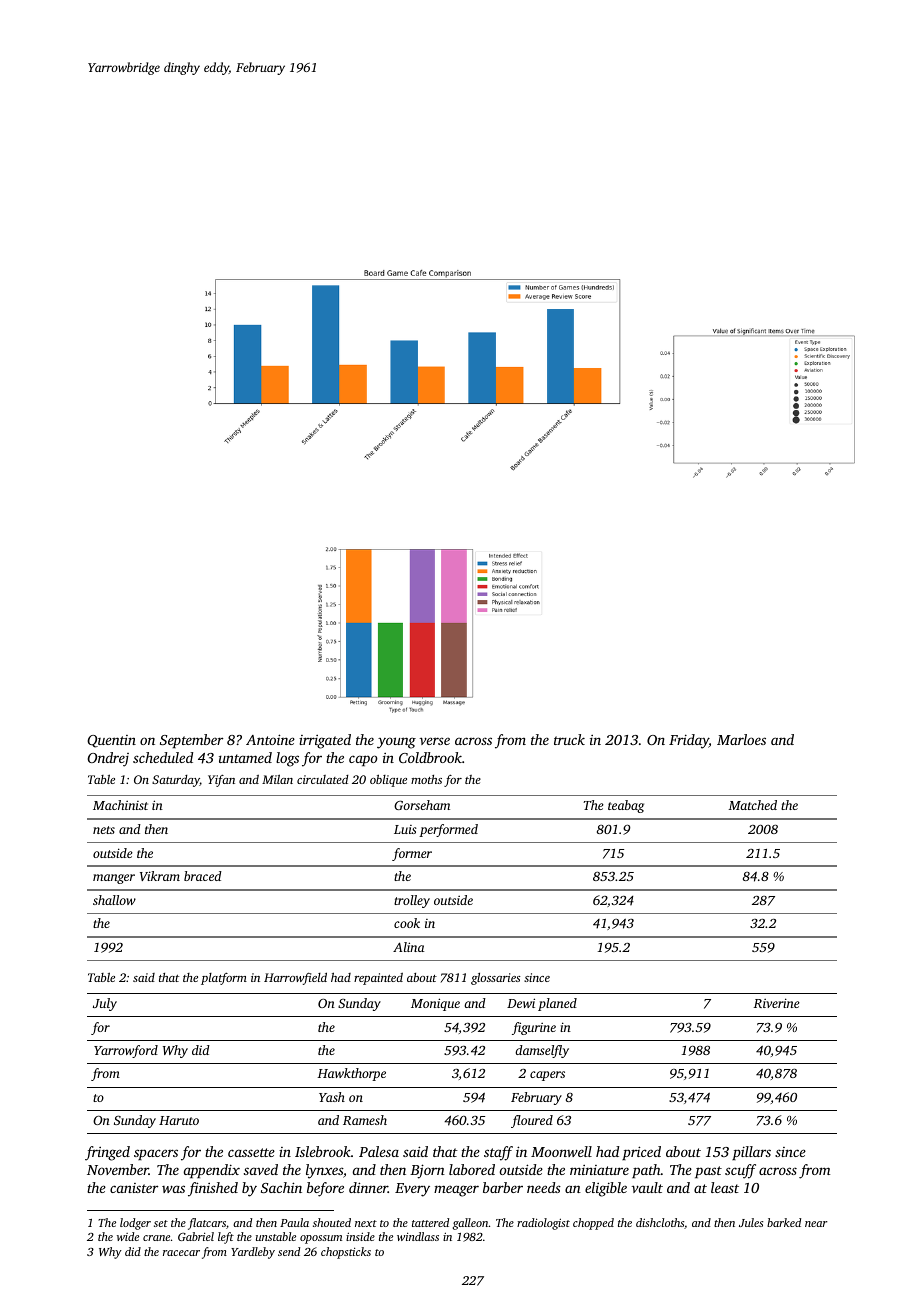  Describe the element at coordinates (426, 779) in the page. I see `moths` at that location.
